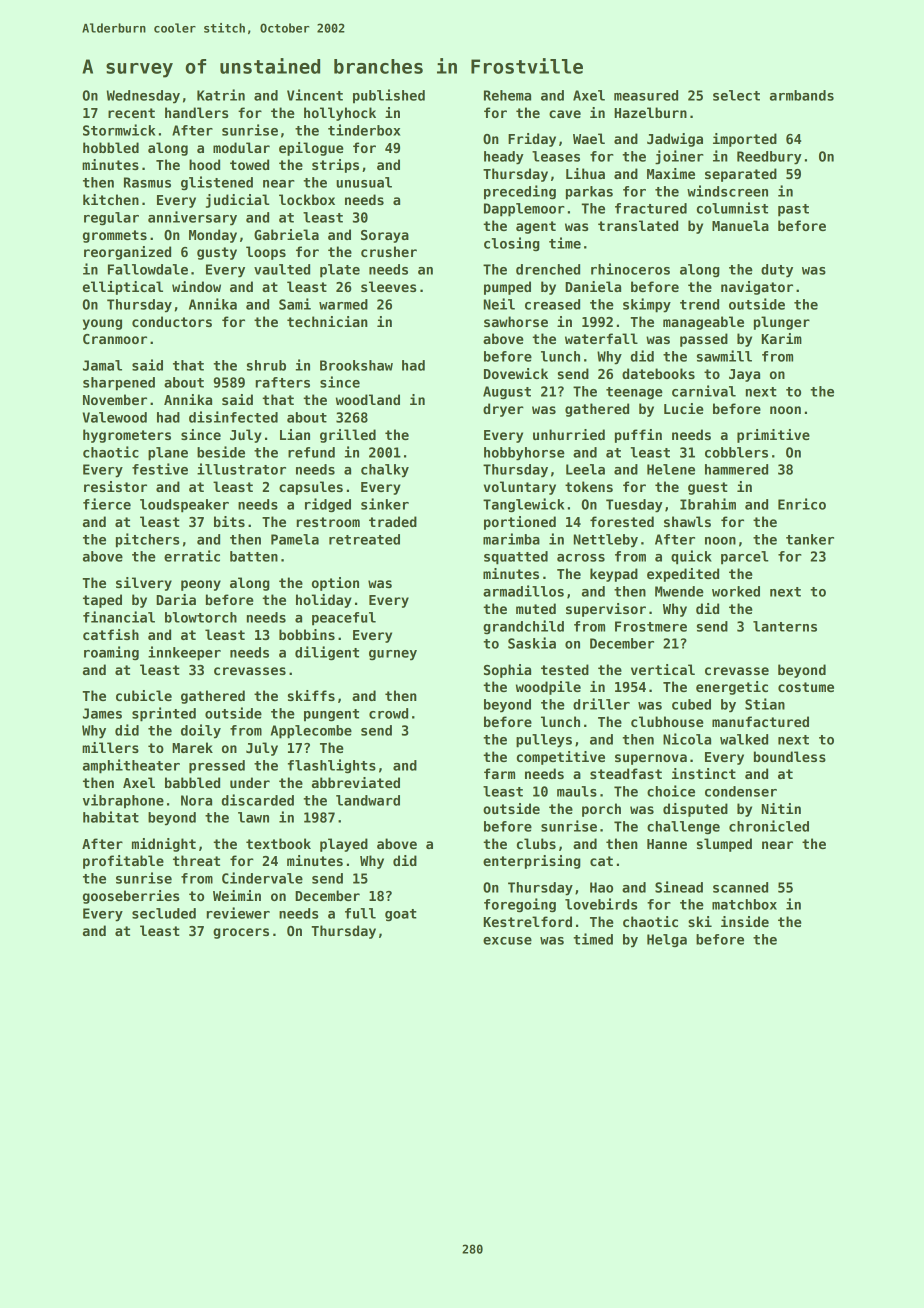 The width and height of the screenshot is (924, 1308). Describe the element at coordinates (687, 739) in the screenshot. I see `Nicola` at that location.
